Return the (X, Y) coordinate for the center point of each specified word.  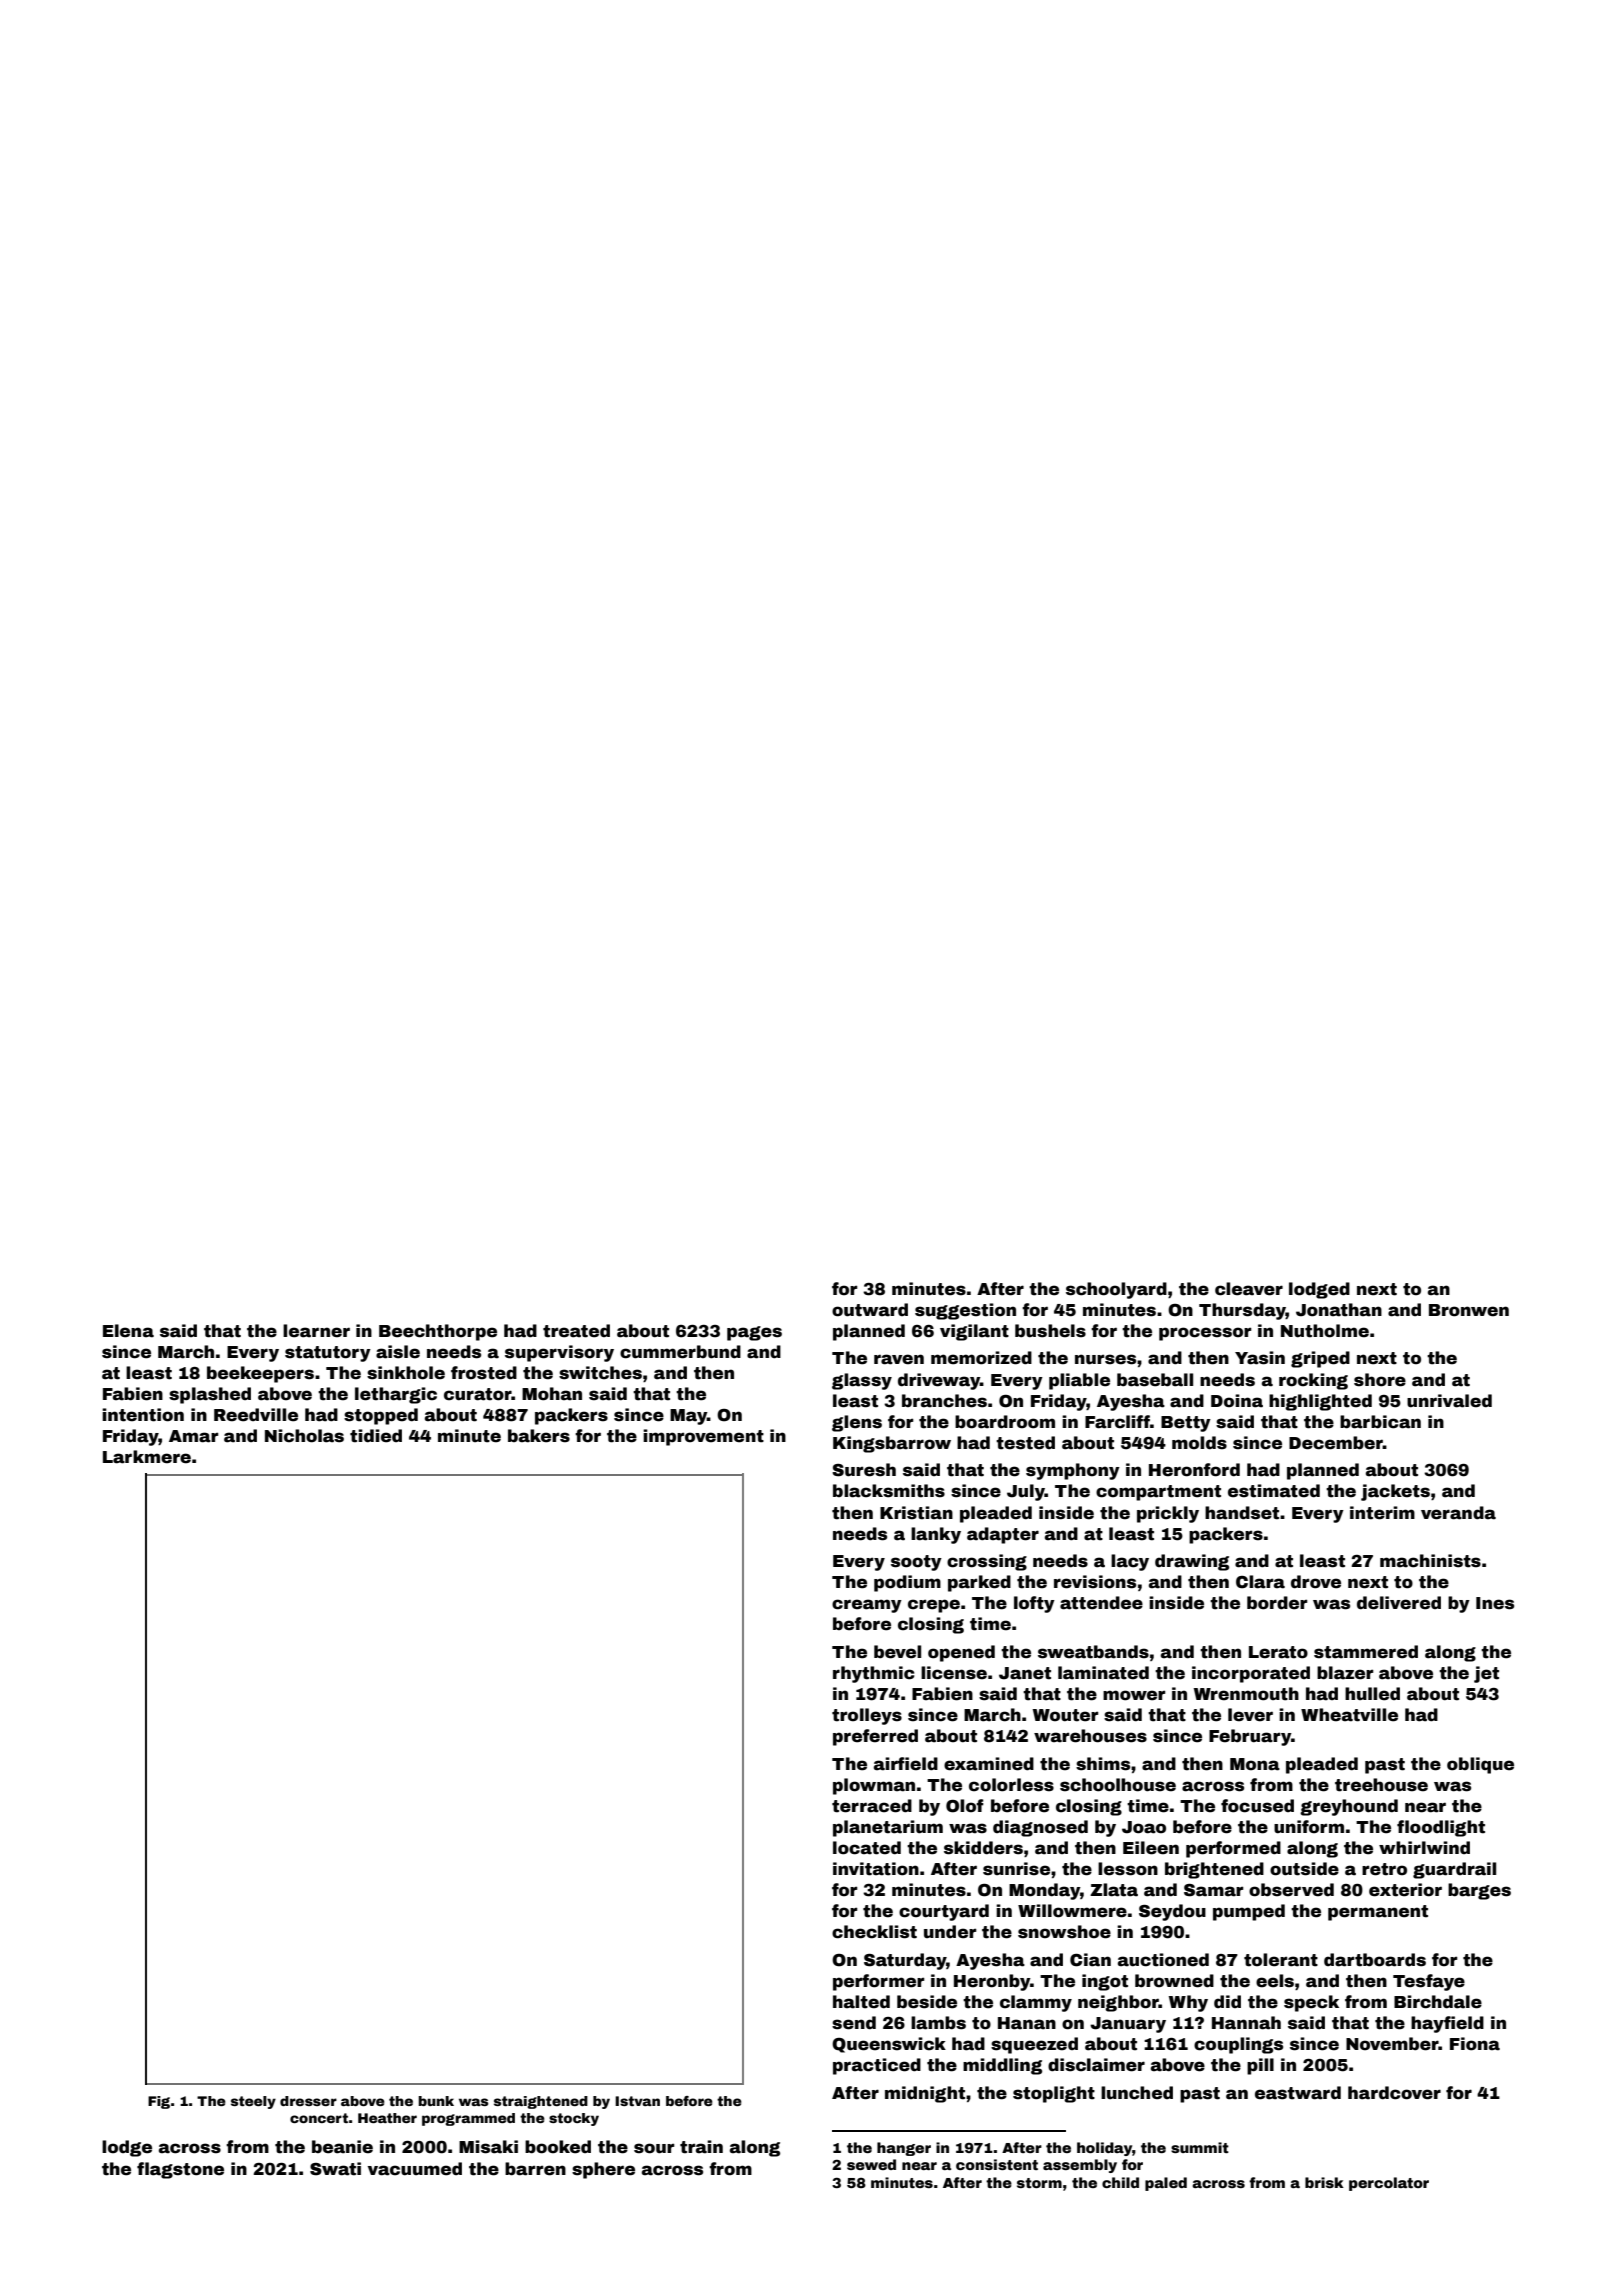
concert (319, 2118)
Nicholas (304, 1436)
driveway (939, 1381)
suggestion (965, 1311)
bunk (436, 2101)
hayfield (1447, 2024)
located (867, 1848)
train (701, 2147)
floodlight (1441, 1828)
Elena (128, 1331)
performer (879, 1982)
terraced (872, 1806)
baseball (1155, 1380)
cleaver (1249, 1289)
